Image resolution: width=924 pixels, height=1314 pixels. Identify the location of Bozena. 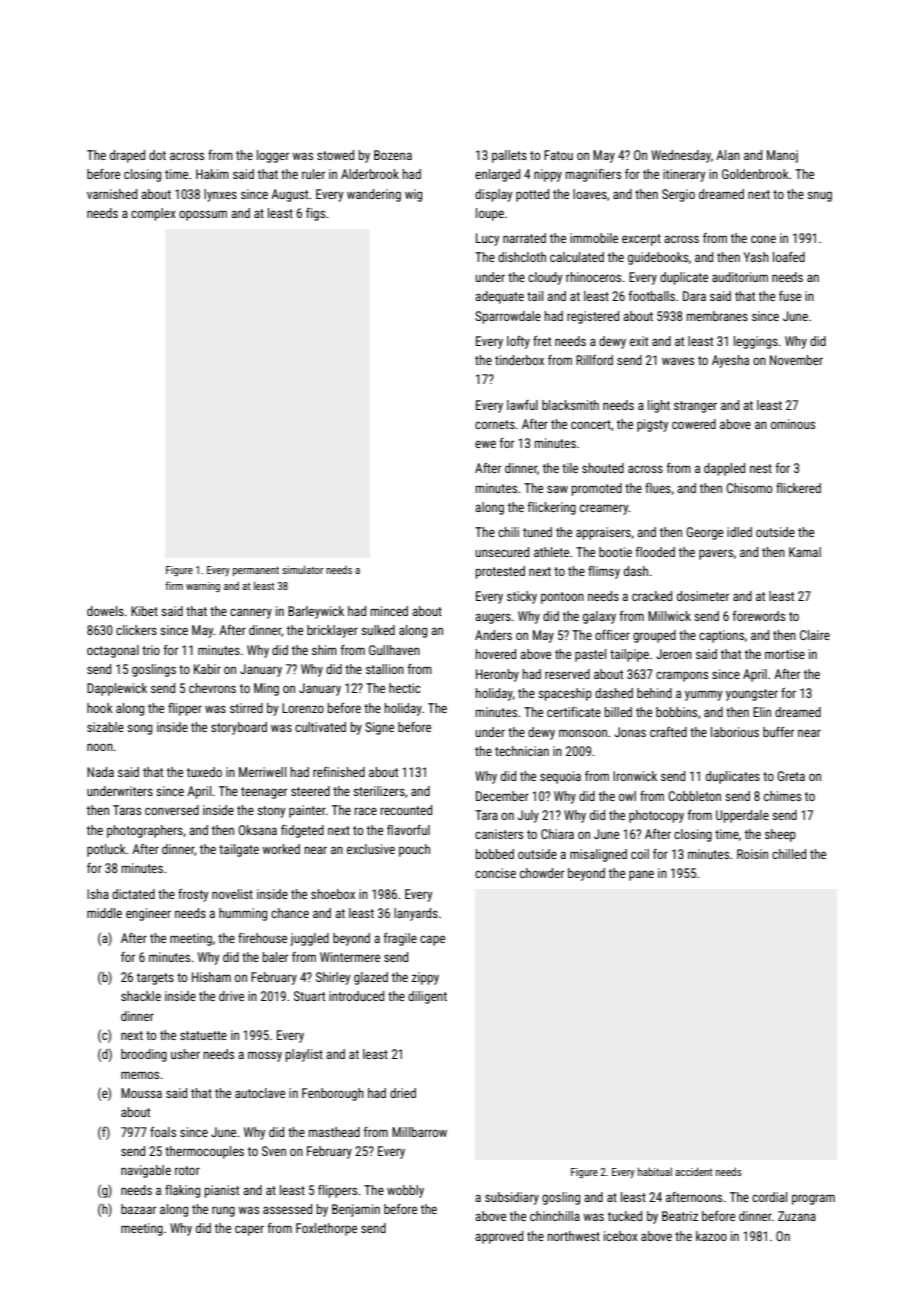
(393, 155).
